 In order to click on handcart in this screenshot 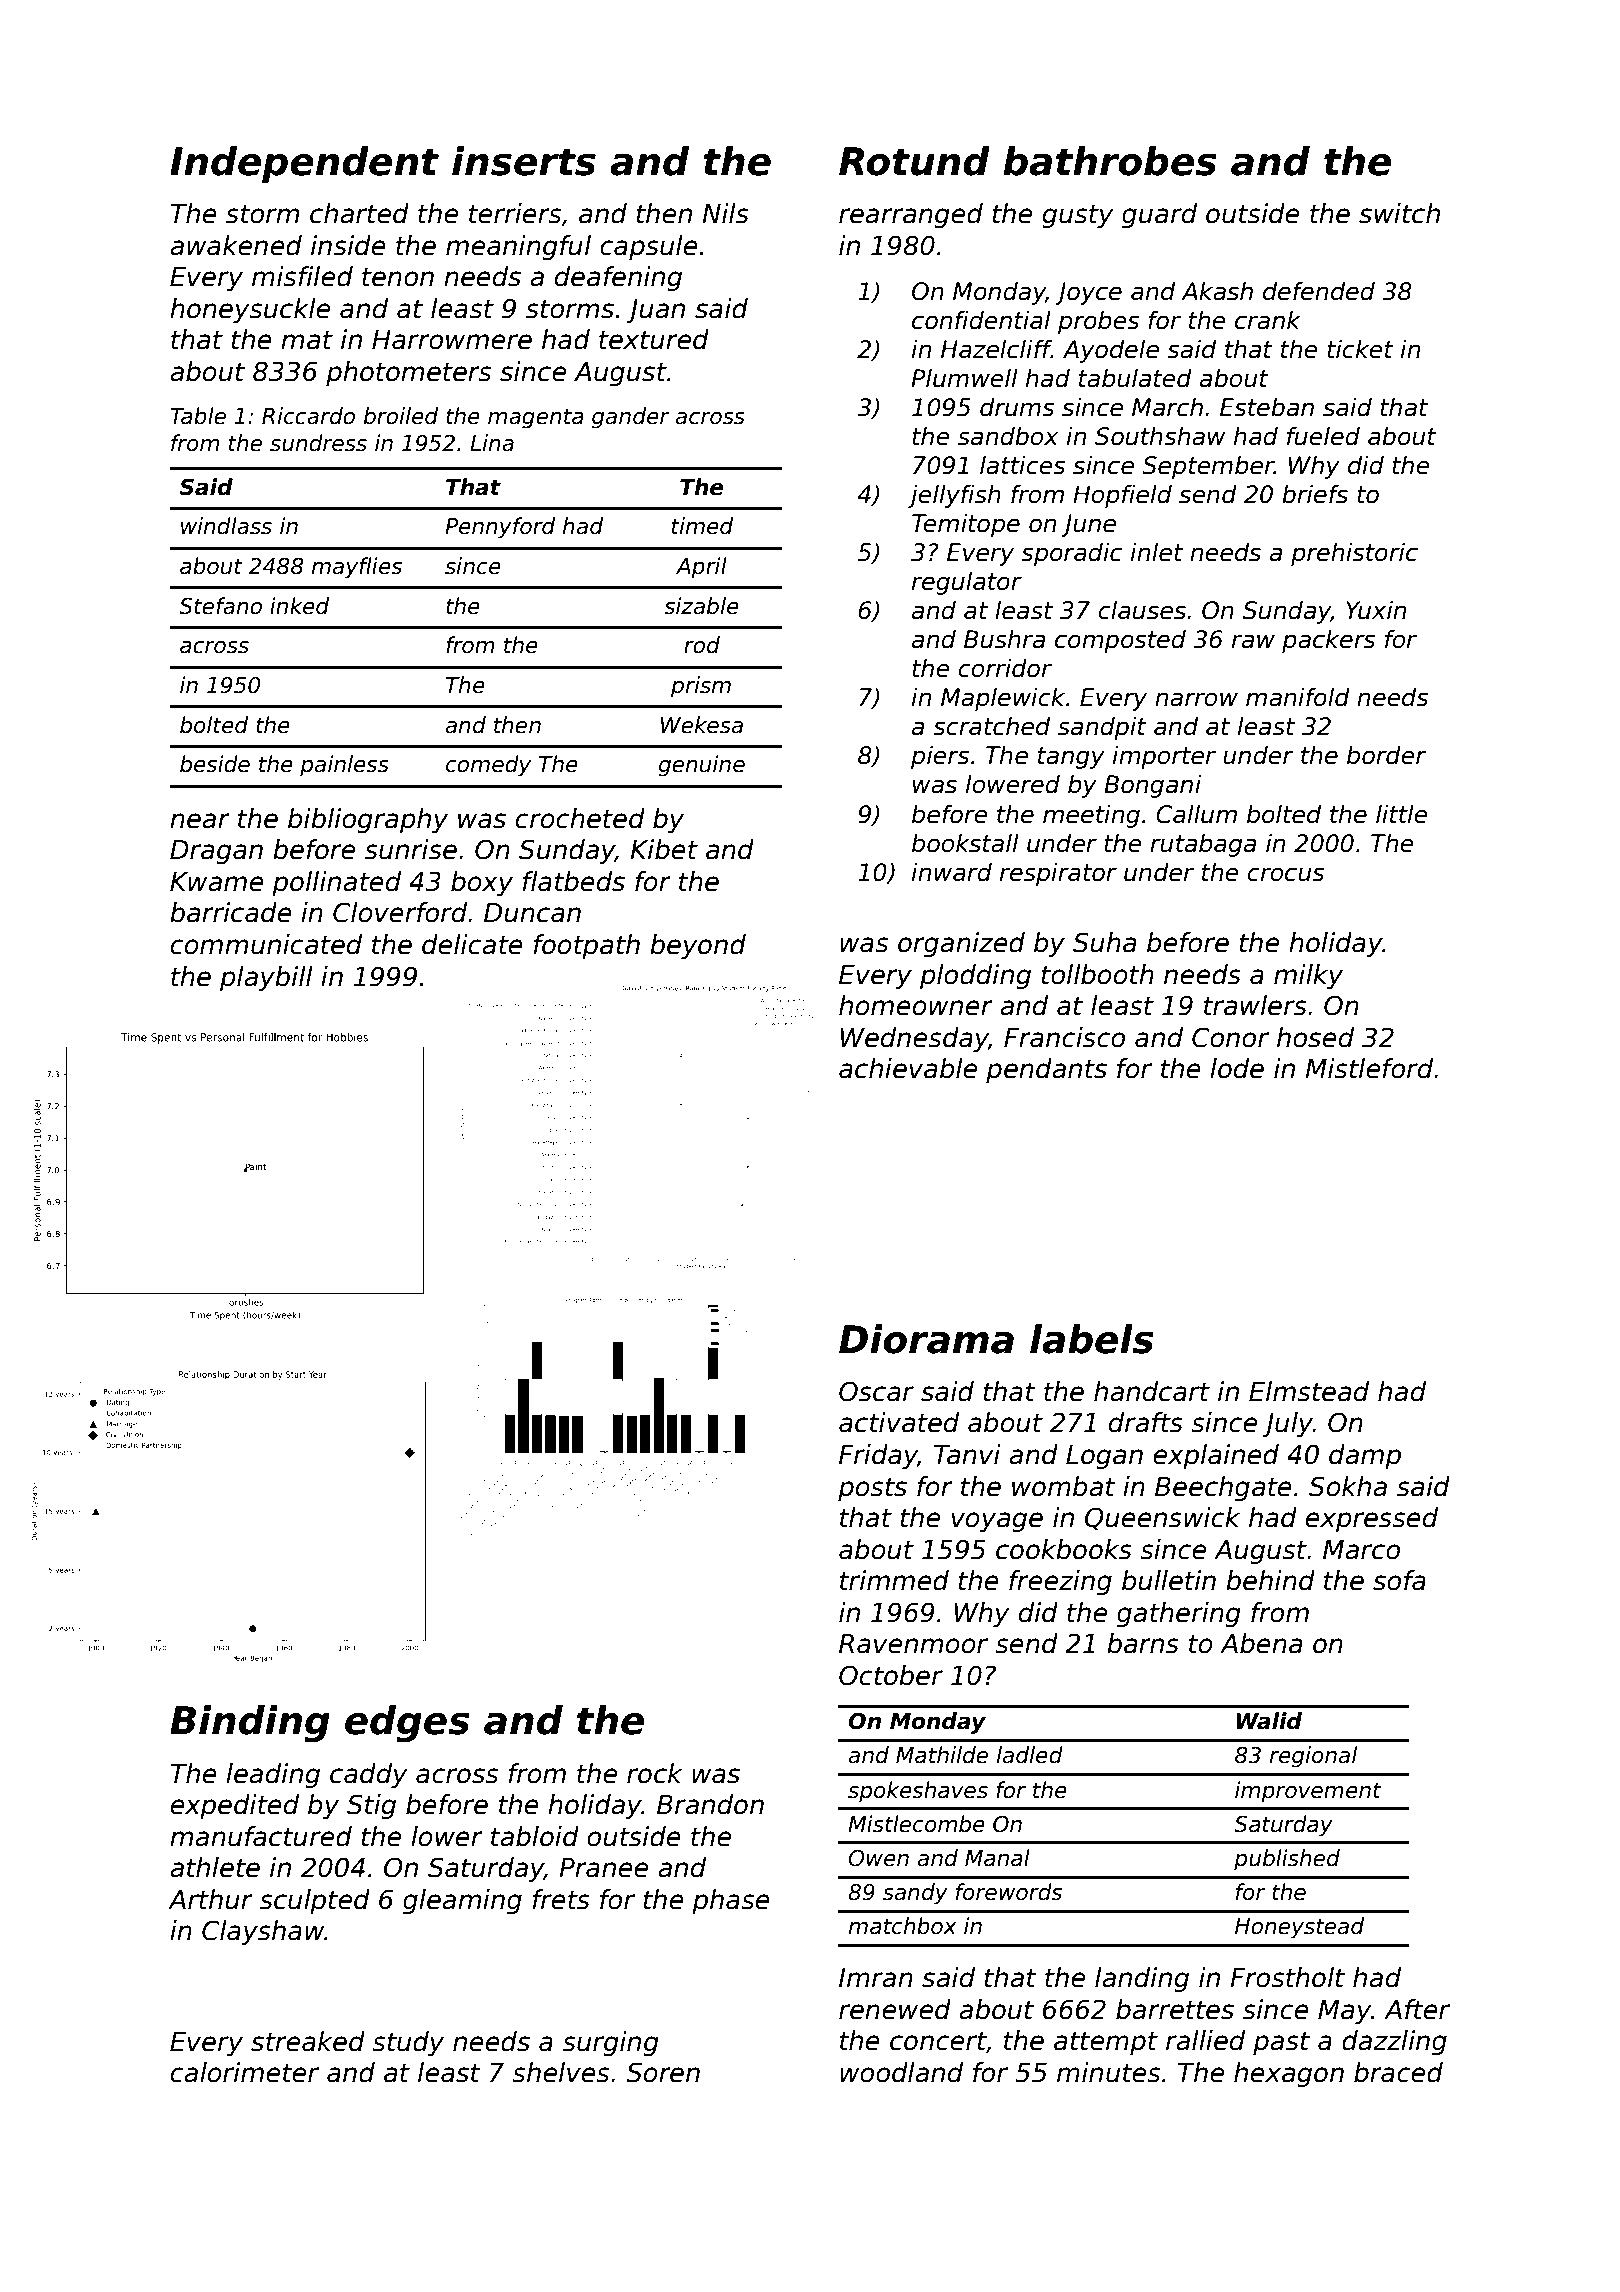, I will do `click(1152, 1391)`.
